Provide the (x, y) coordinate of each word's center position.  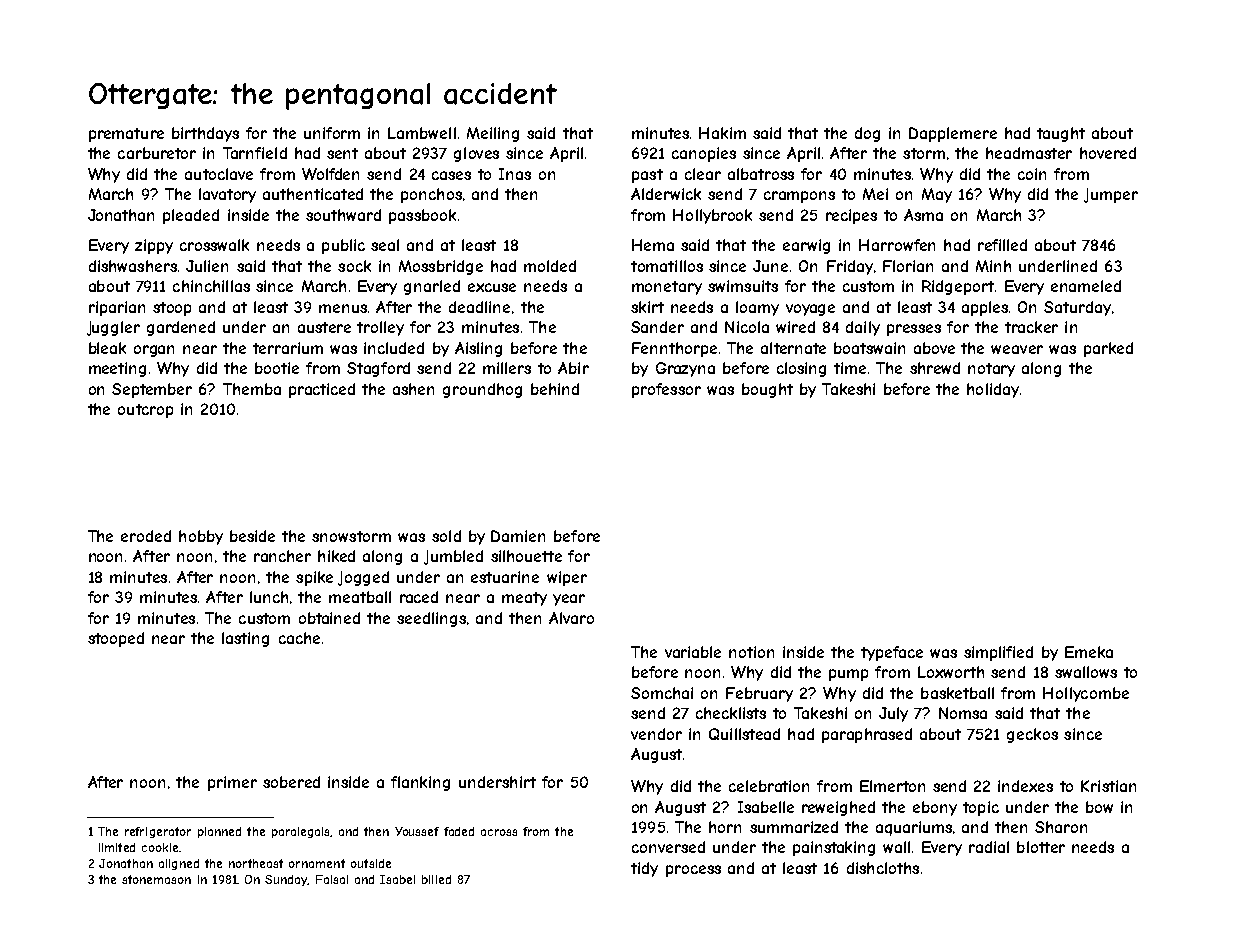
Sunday (286, 880)
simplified (998, 653)
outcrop (145, 411)
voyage (810, 310)
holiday (993, 390)
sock (354, 266)
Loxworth (951, 672)
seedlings (431, 619)
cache (299, 638)
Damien (518, 536)
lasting (245, 639)
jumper (1111, 195)
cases (451, 175)
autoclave (219, 174)
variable (693, 652)
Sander (657, 327)
